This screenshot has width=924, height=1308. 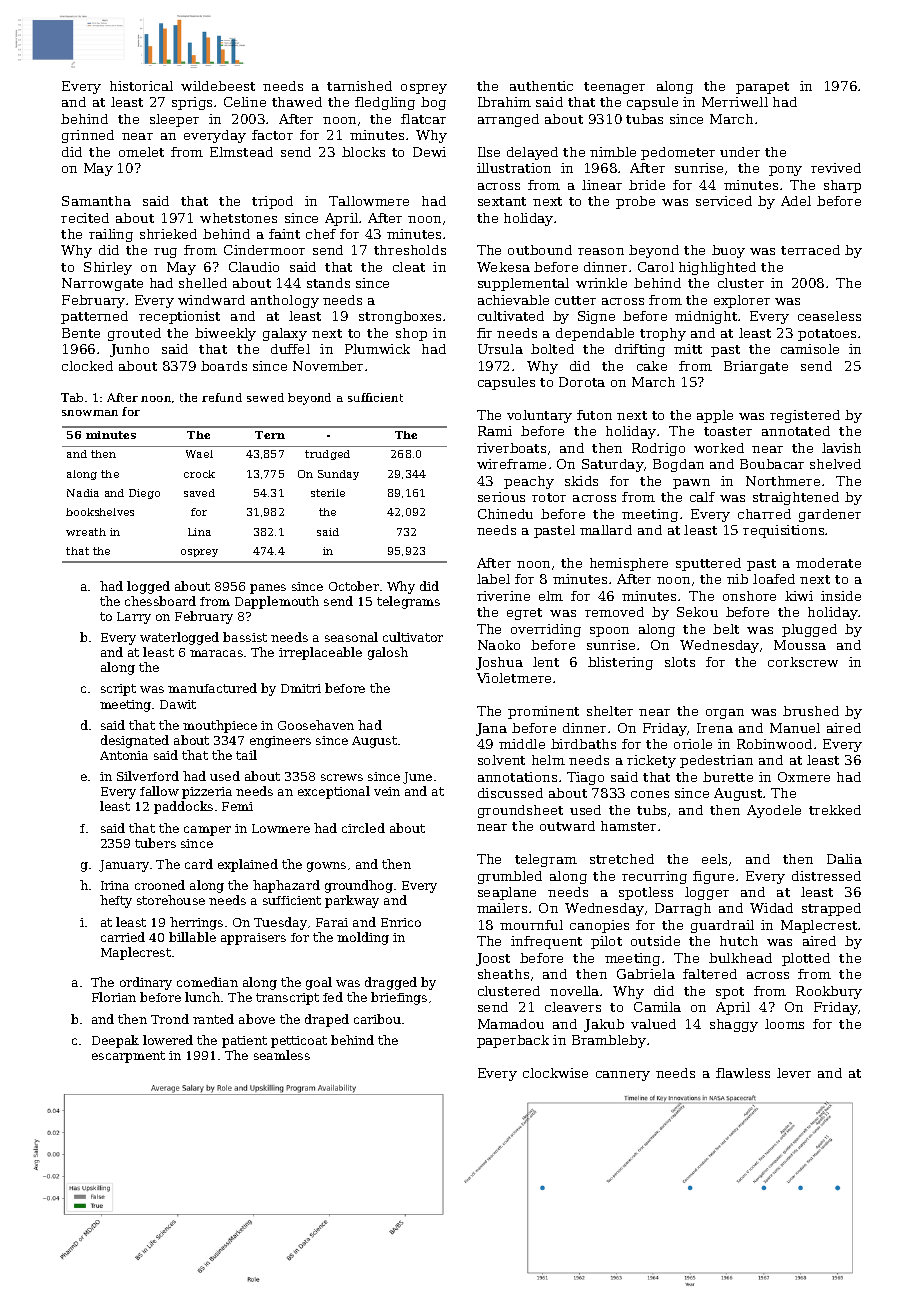 I want to click on slots, so click(x=680, y=662).
